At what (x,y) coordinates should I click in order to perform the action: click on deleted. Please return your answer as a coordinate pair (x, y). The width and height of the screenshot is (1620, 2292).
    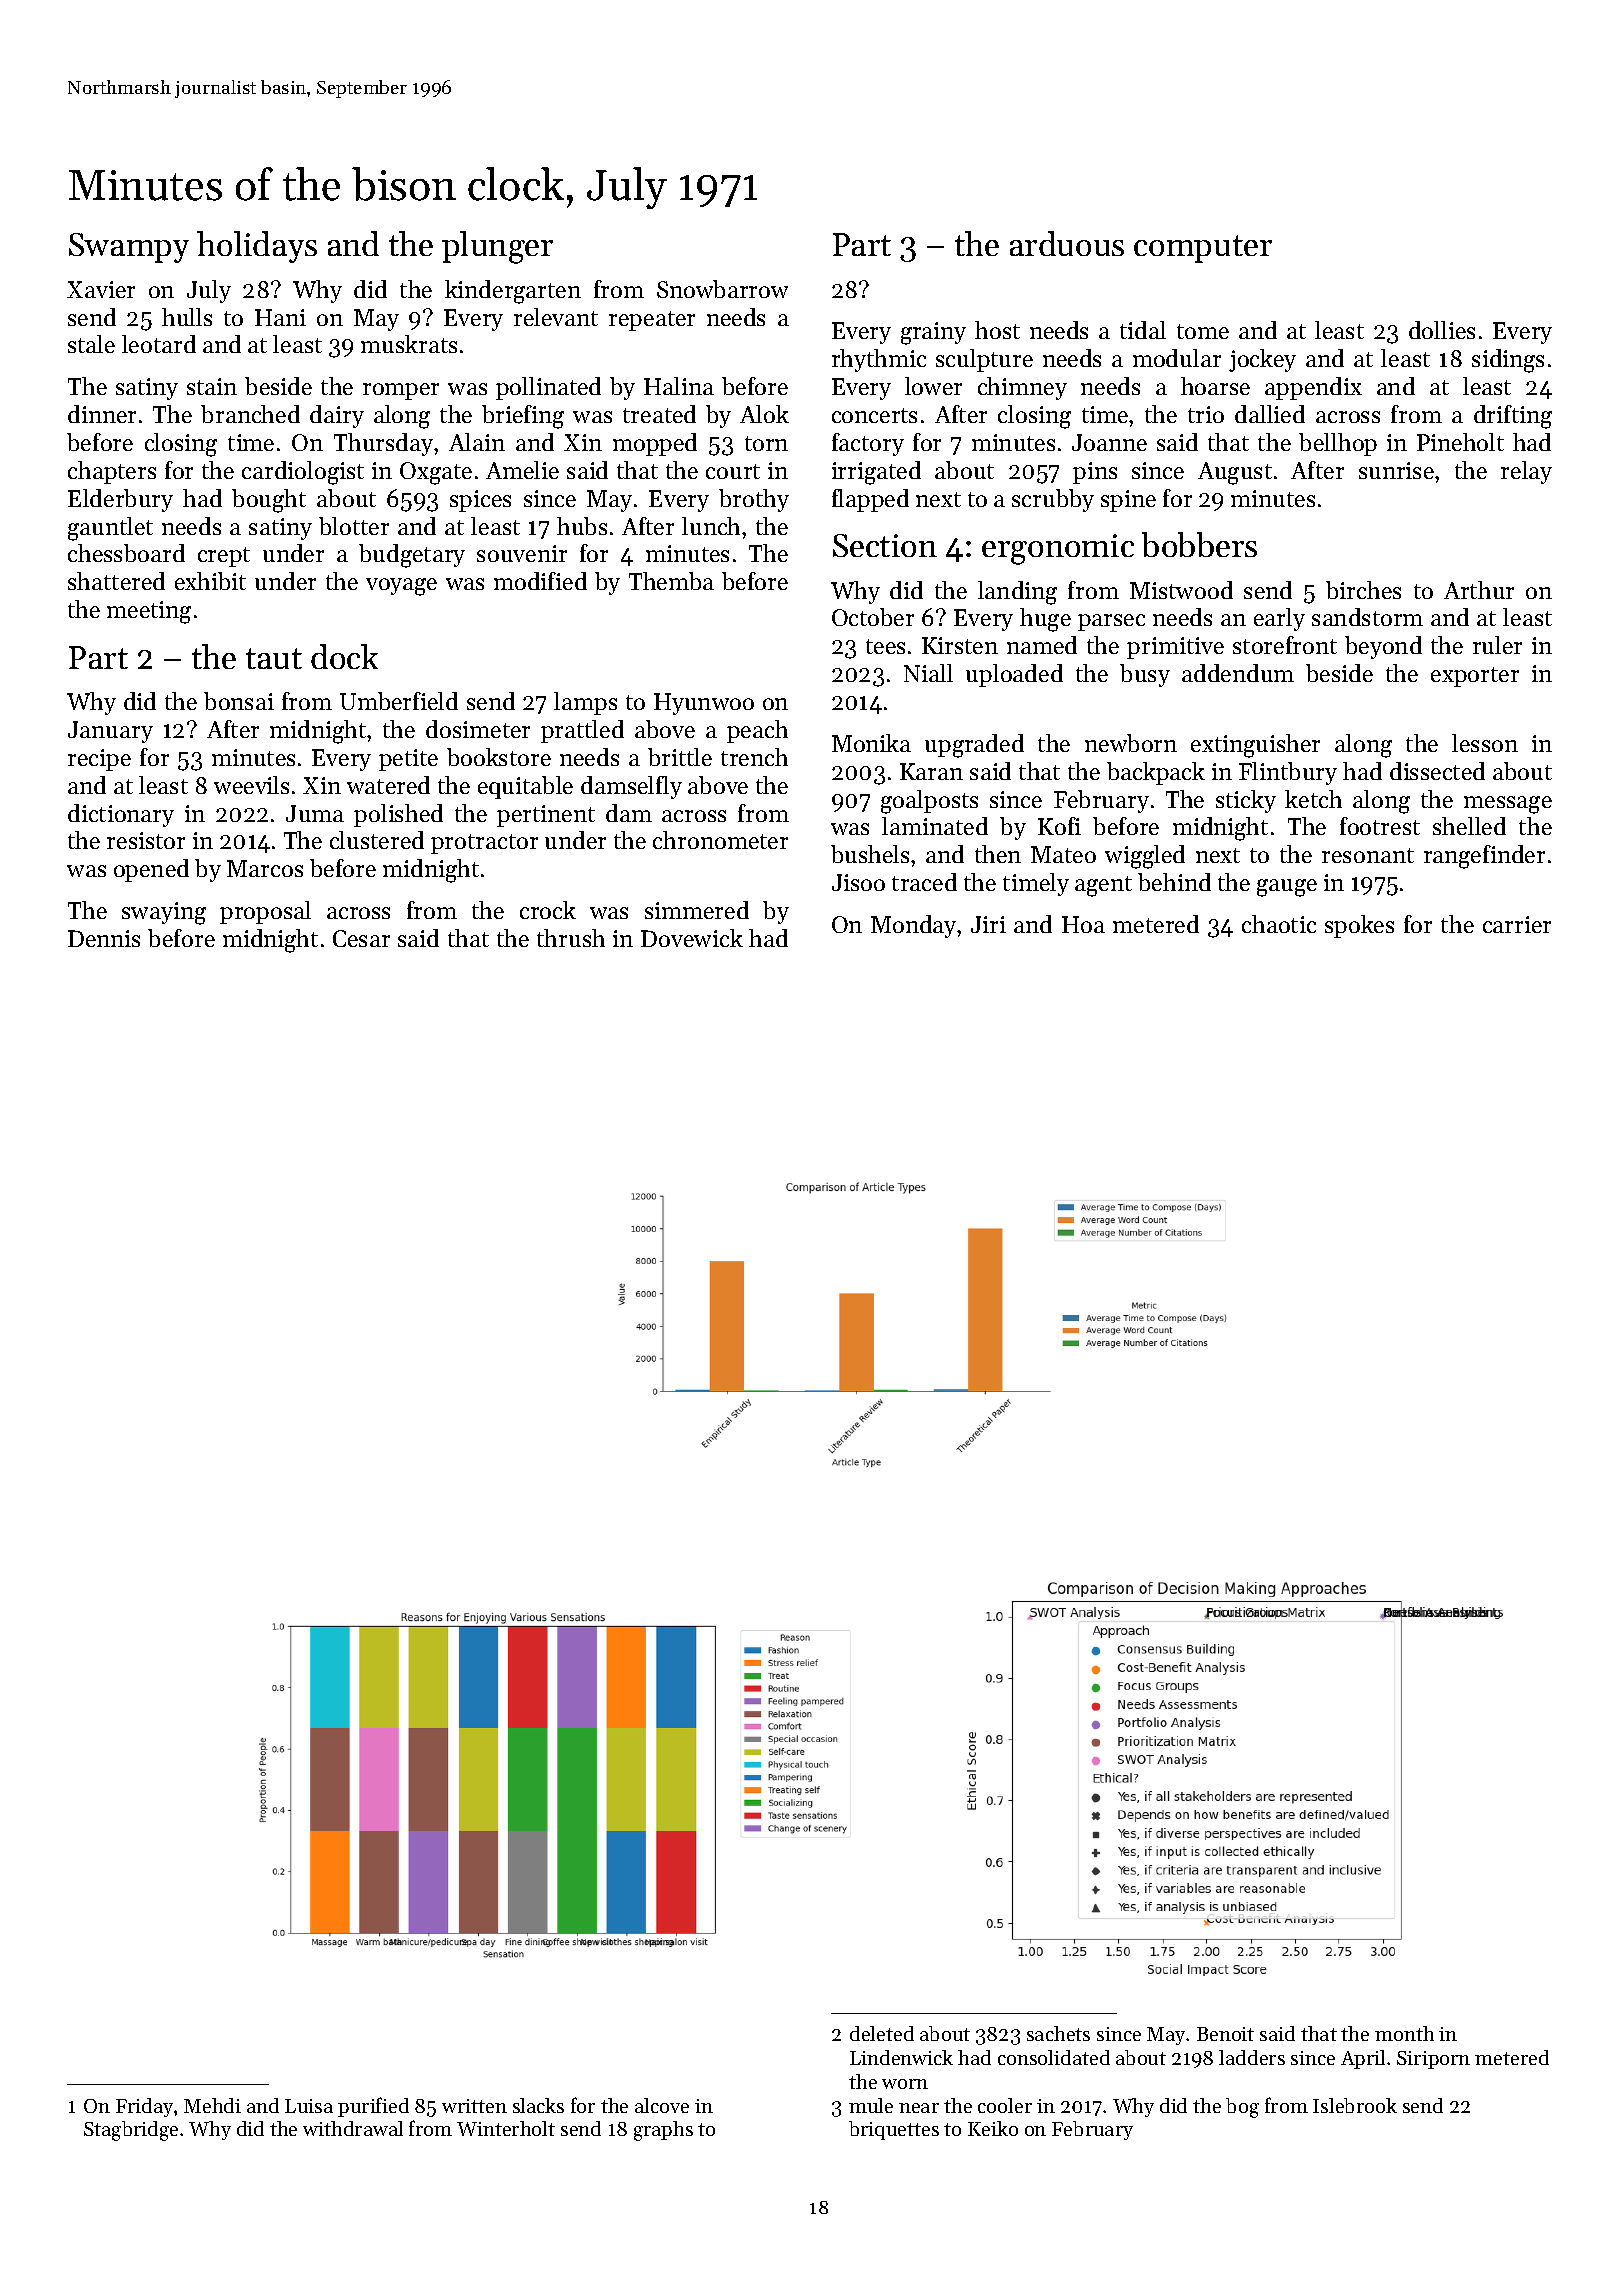
    Looking at the image, I should click on (882, 2033).
